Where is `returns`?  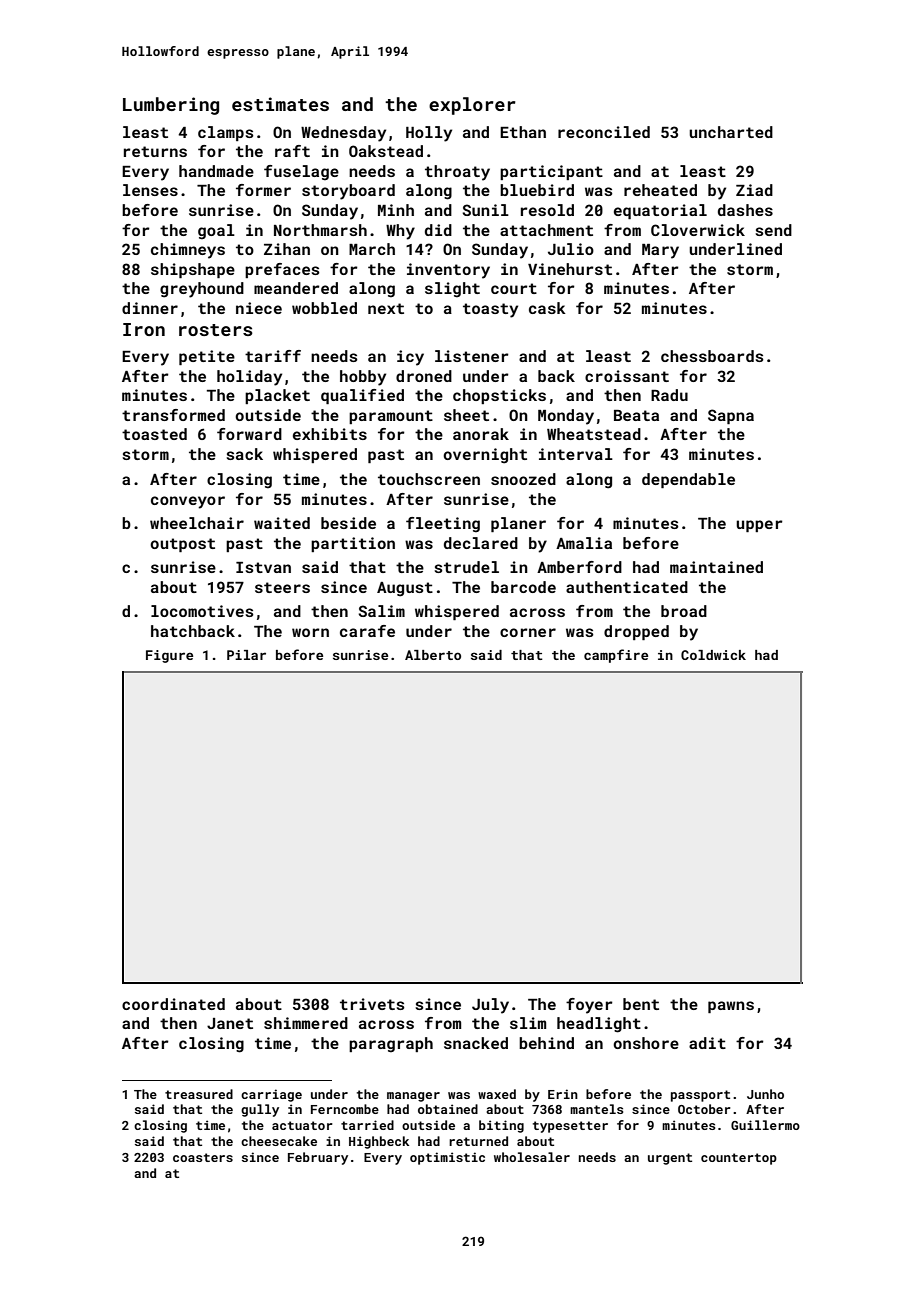
returns is located at coordinates (155, 151).
